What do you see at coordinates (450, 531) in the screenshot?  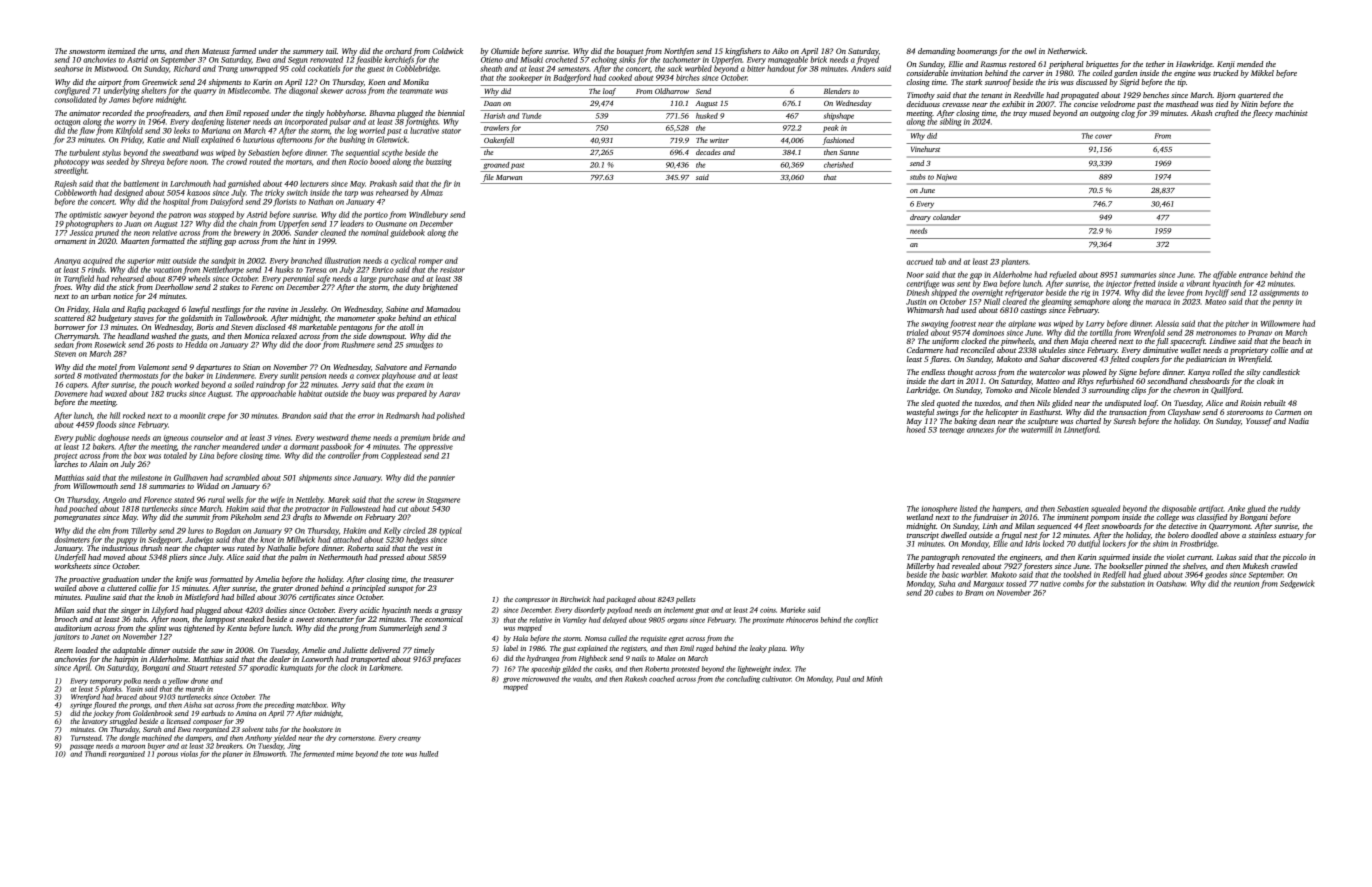 I see `typical` at bounding box center [450, 531].
